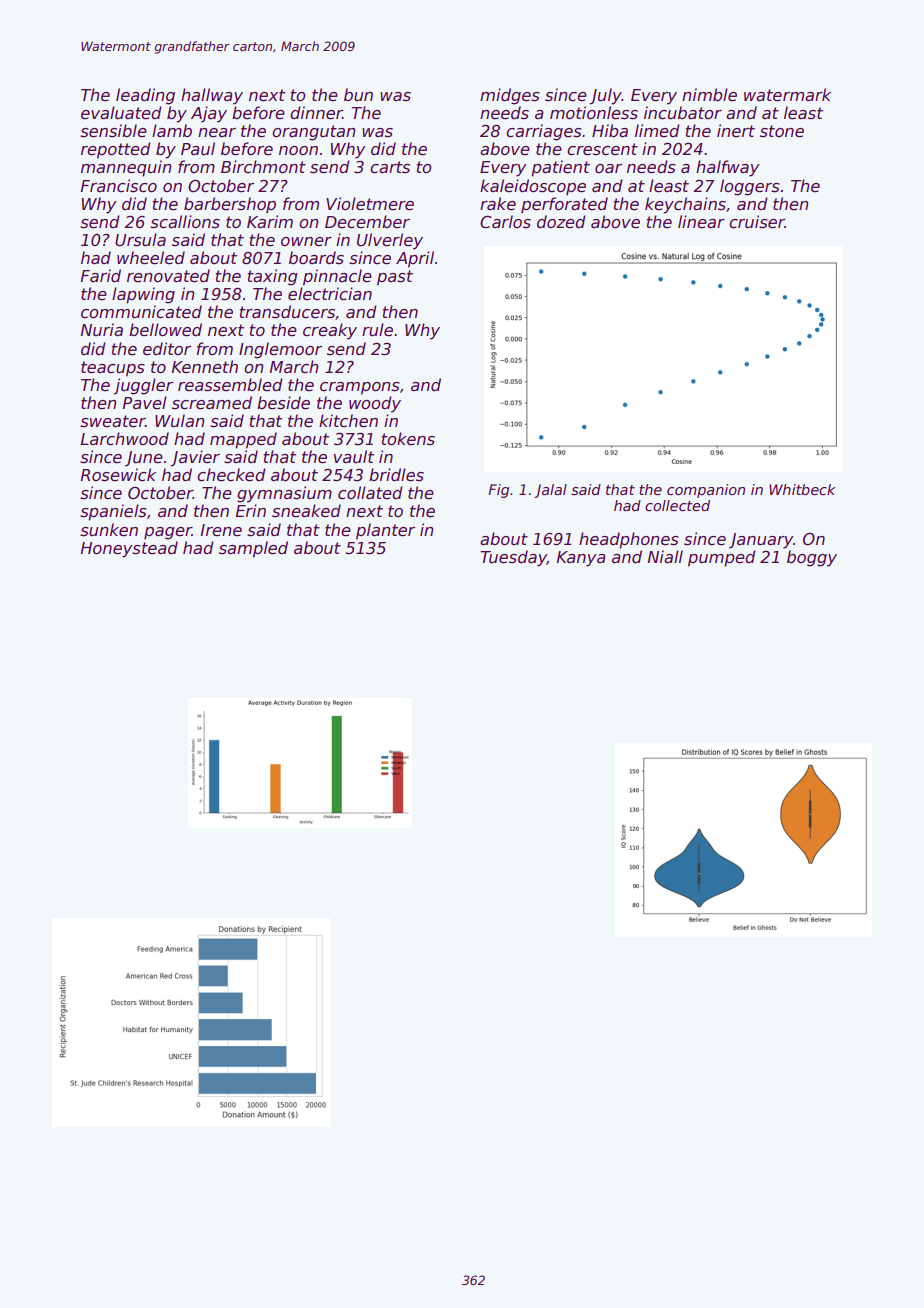 The height and width of the screenshot is (1308, 924). Describe the element at coordinates (370, 204) in the screenshot. I see `Violetmere` at that location.
